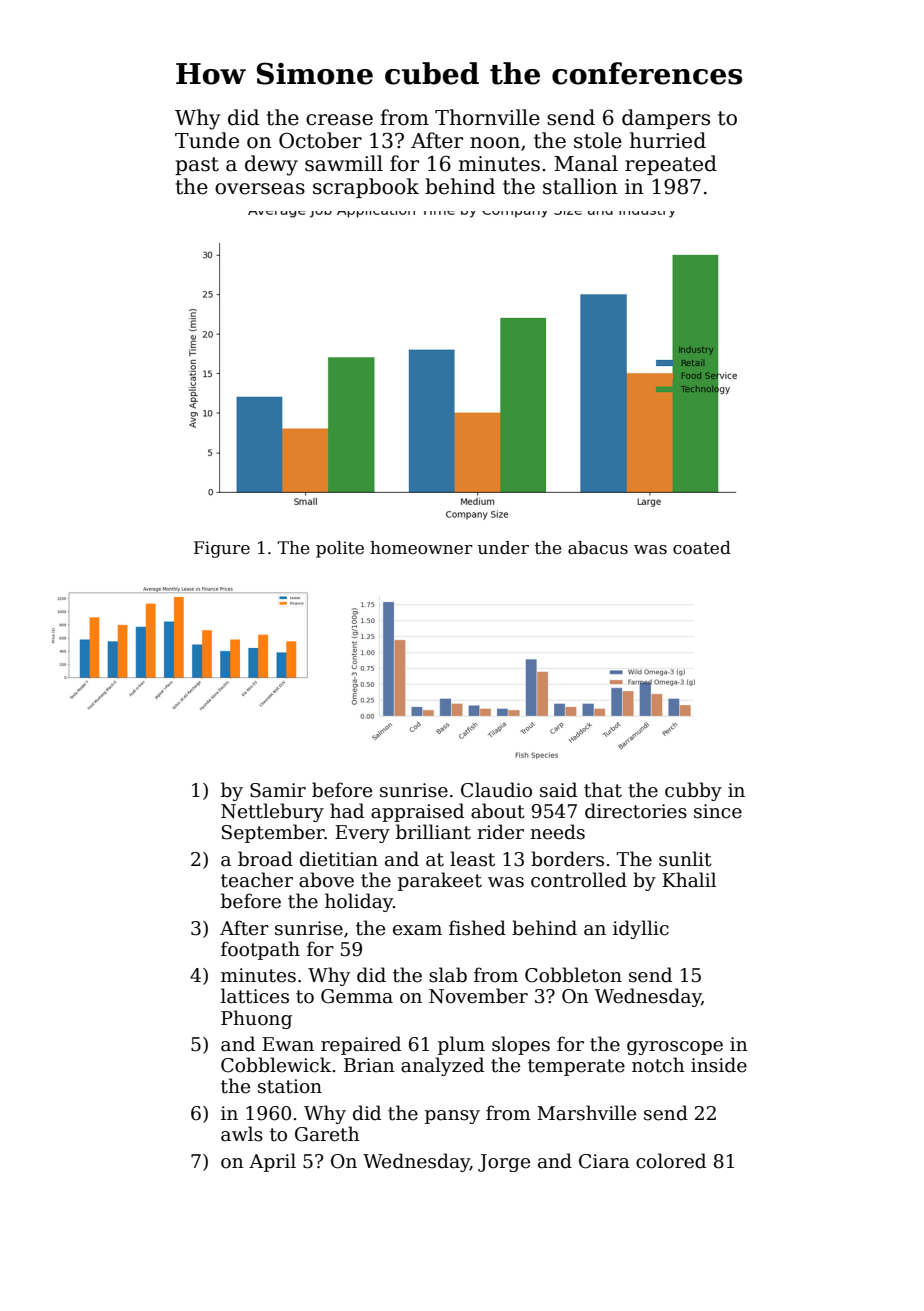 The height and width of the screenshot is (1311, 924). Describe the element at coordinates (702, 548) in the screenshot. I see `coated` at that location.
